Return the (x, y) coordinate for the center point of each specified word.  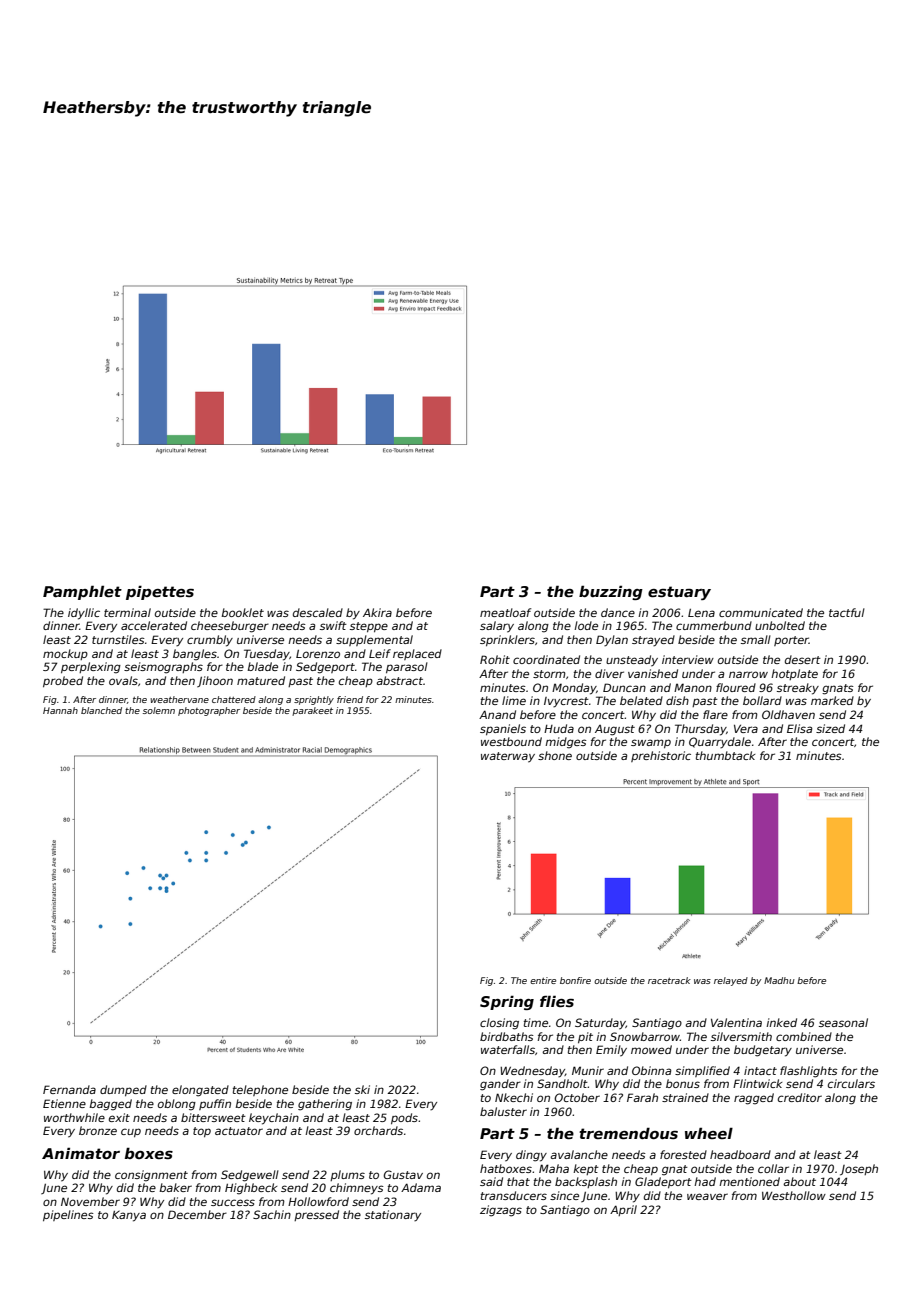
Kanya (129, 1216)
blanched (101, 710)
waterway (508, 757)
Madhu (779, 980)
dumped (123, 1090)
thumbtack (725, 755)
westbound (511, 741)
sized (830, 728)
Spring (507, 1003)
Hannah (60, 710)
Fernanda (69, 1089)
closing (499, 1024)
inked (781, 1022)
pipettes (160, 593)
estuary (679, 593)
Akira (377, 612)
